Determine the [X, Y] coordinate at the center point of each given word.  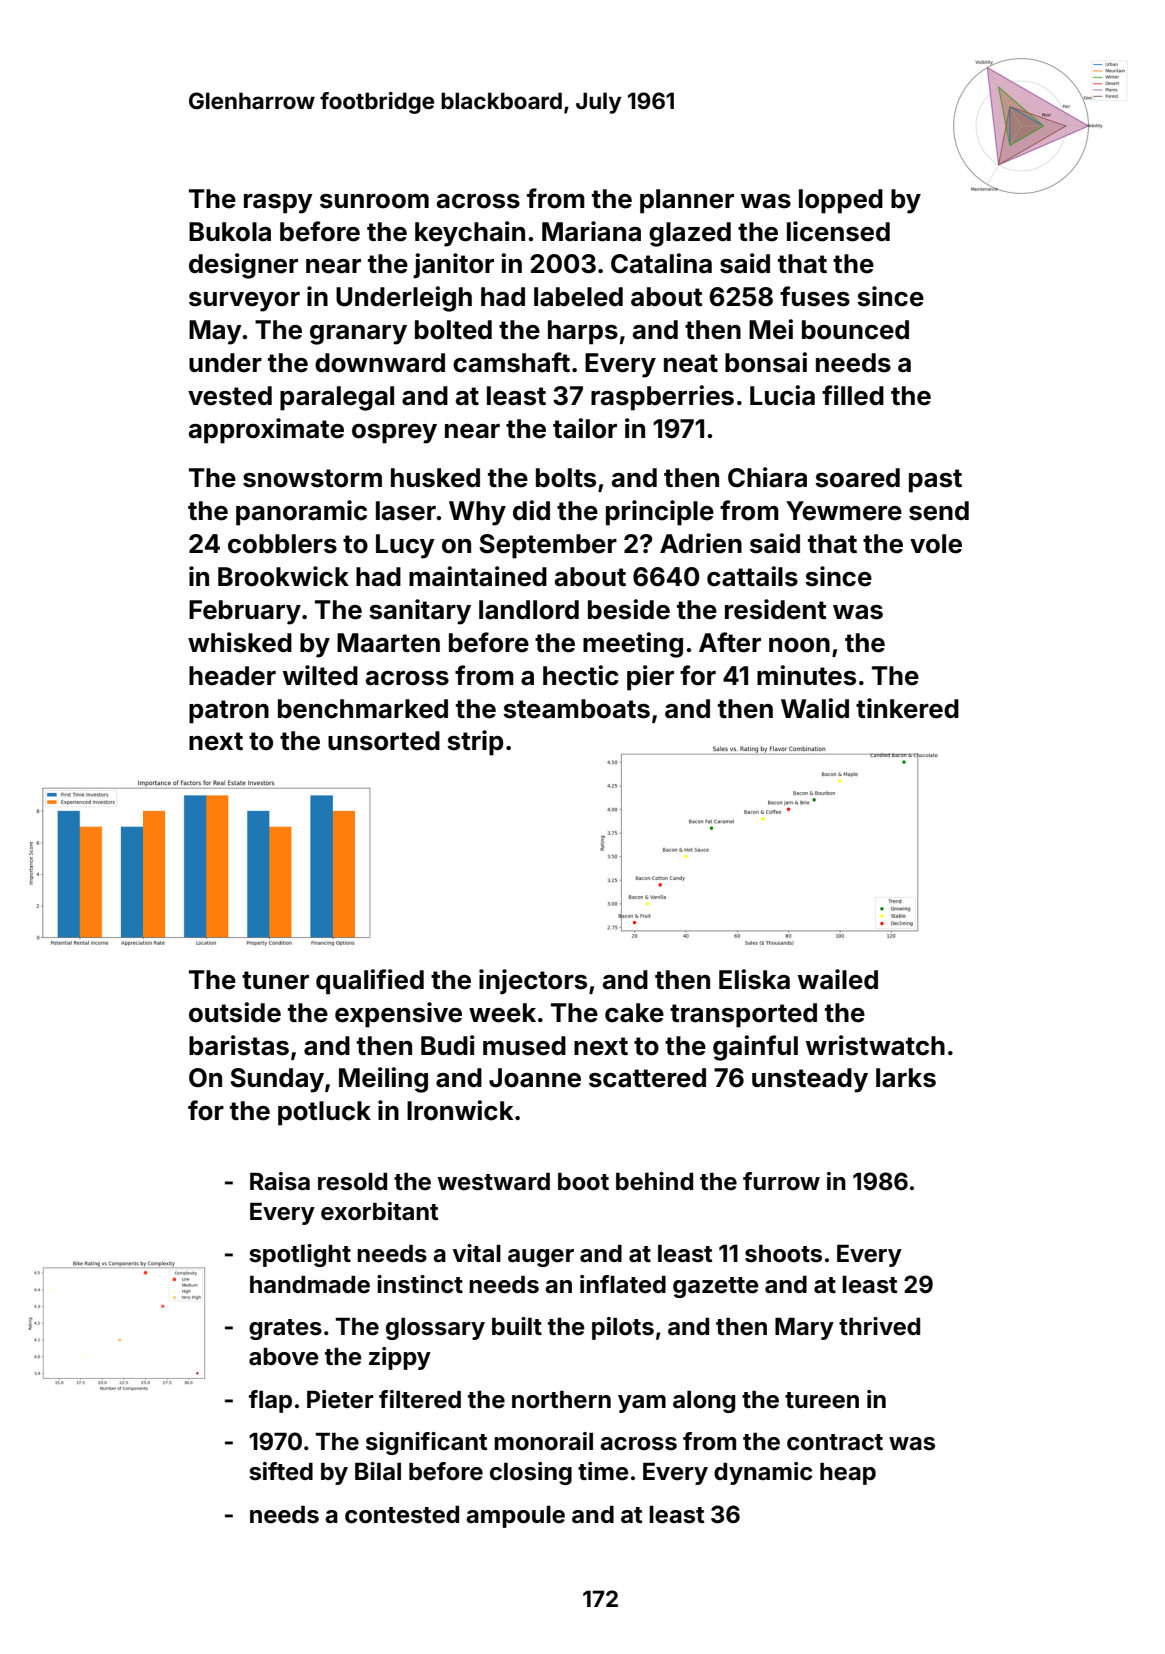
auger [541, 1258]
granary [358, 335]
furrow [781, 1181]
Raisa [280, 1181]
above [284, 1357]
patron [229, 712]
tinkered [907, 708]
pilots [623, 1328]
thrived [879, 1326]
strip [475, 743]
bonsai [766, 362]
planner [687, 201]
